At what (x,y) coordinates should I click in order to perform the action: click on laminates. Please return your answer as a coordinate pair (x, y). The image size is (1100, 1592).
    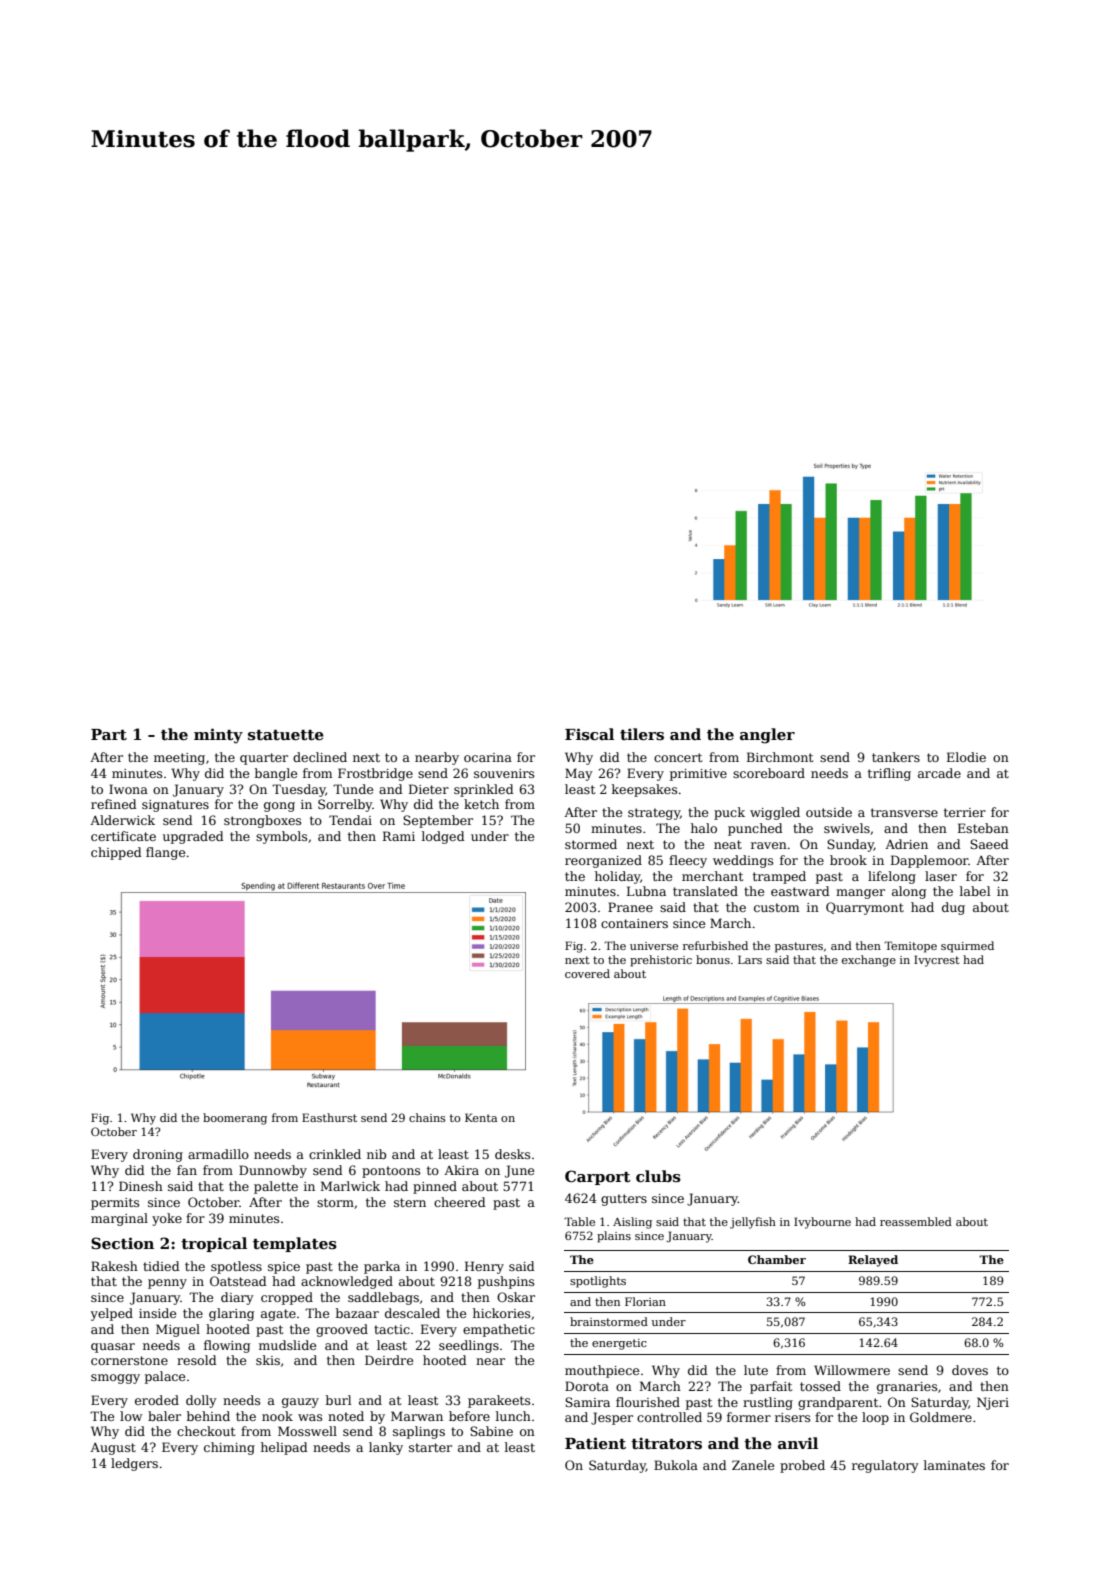
    Looking at the image, I should click on (954, 1465).
